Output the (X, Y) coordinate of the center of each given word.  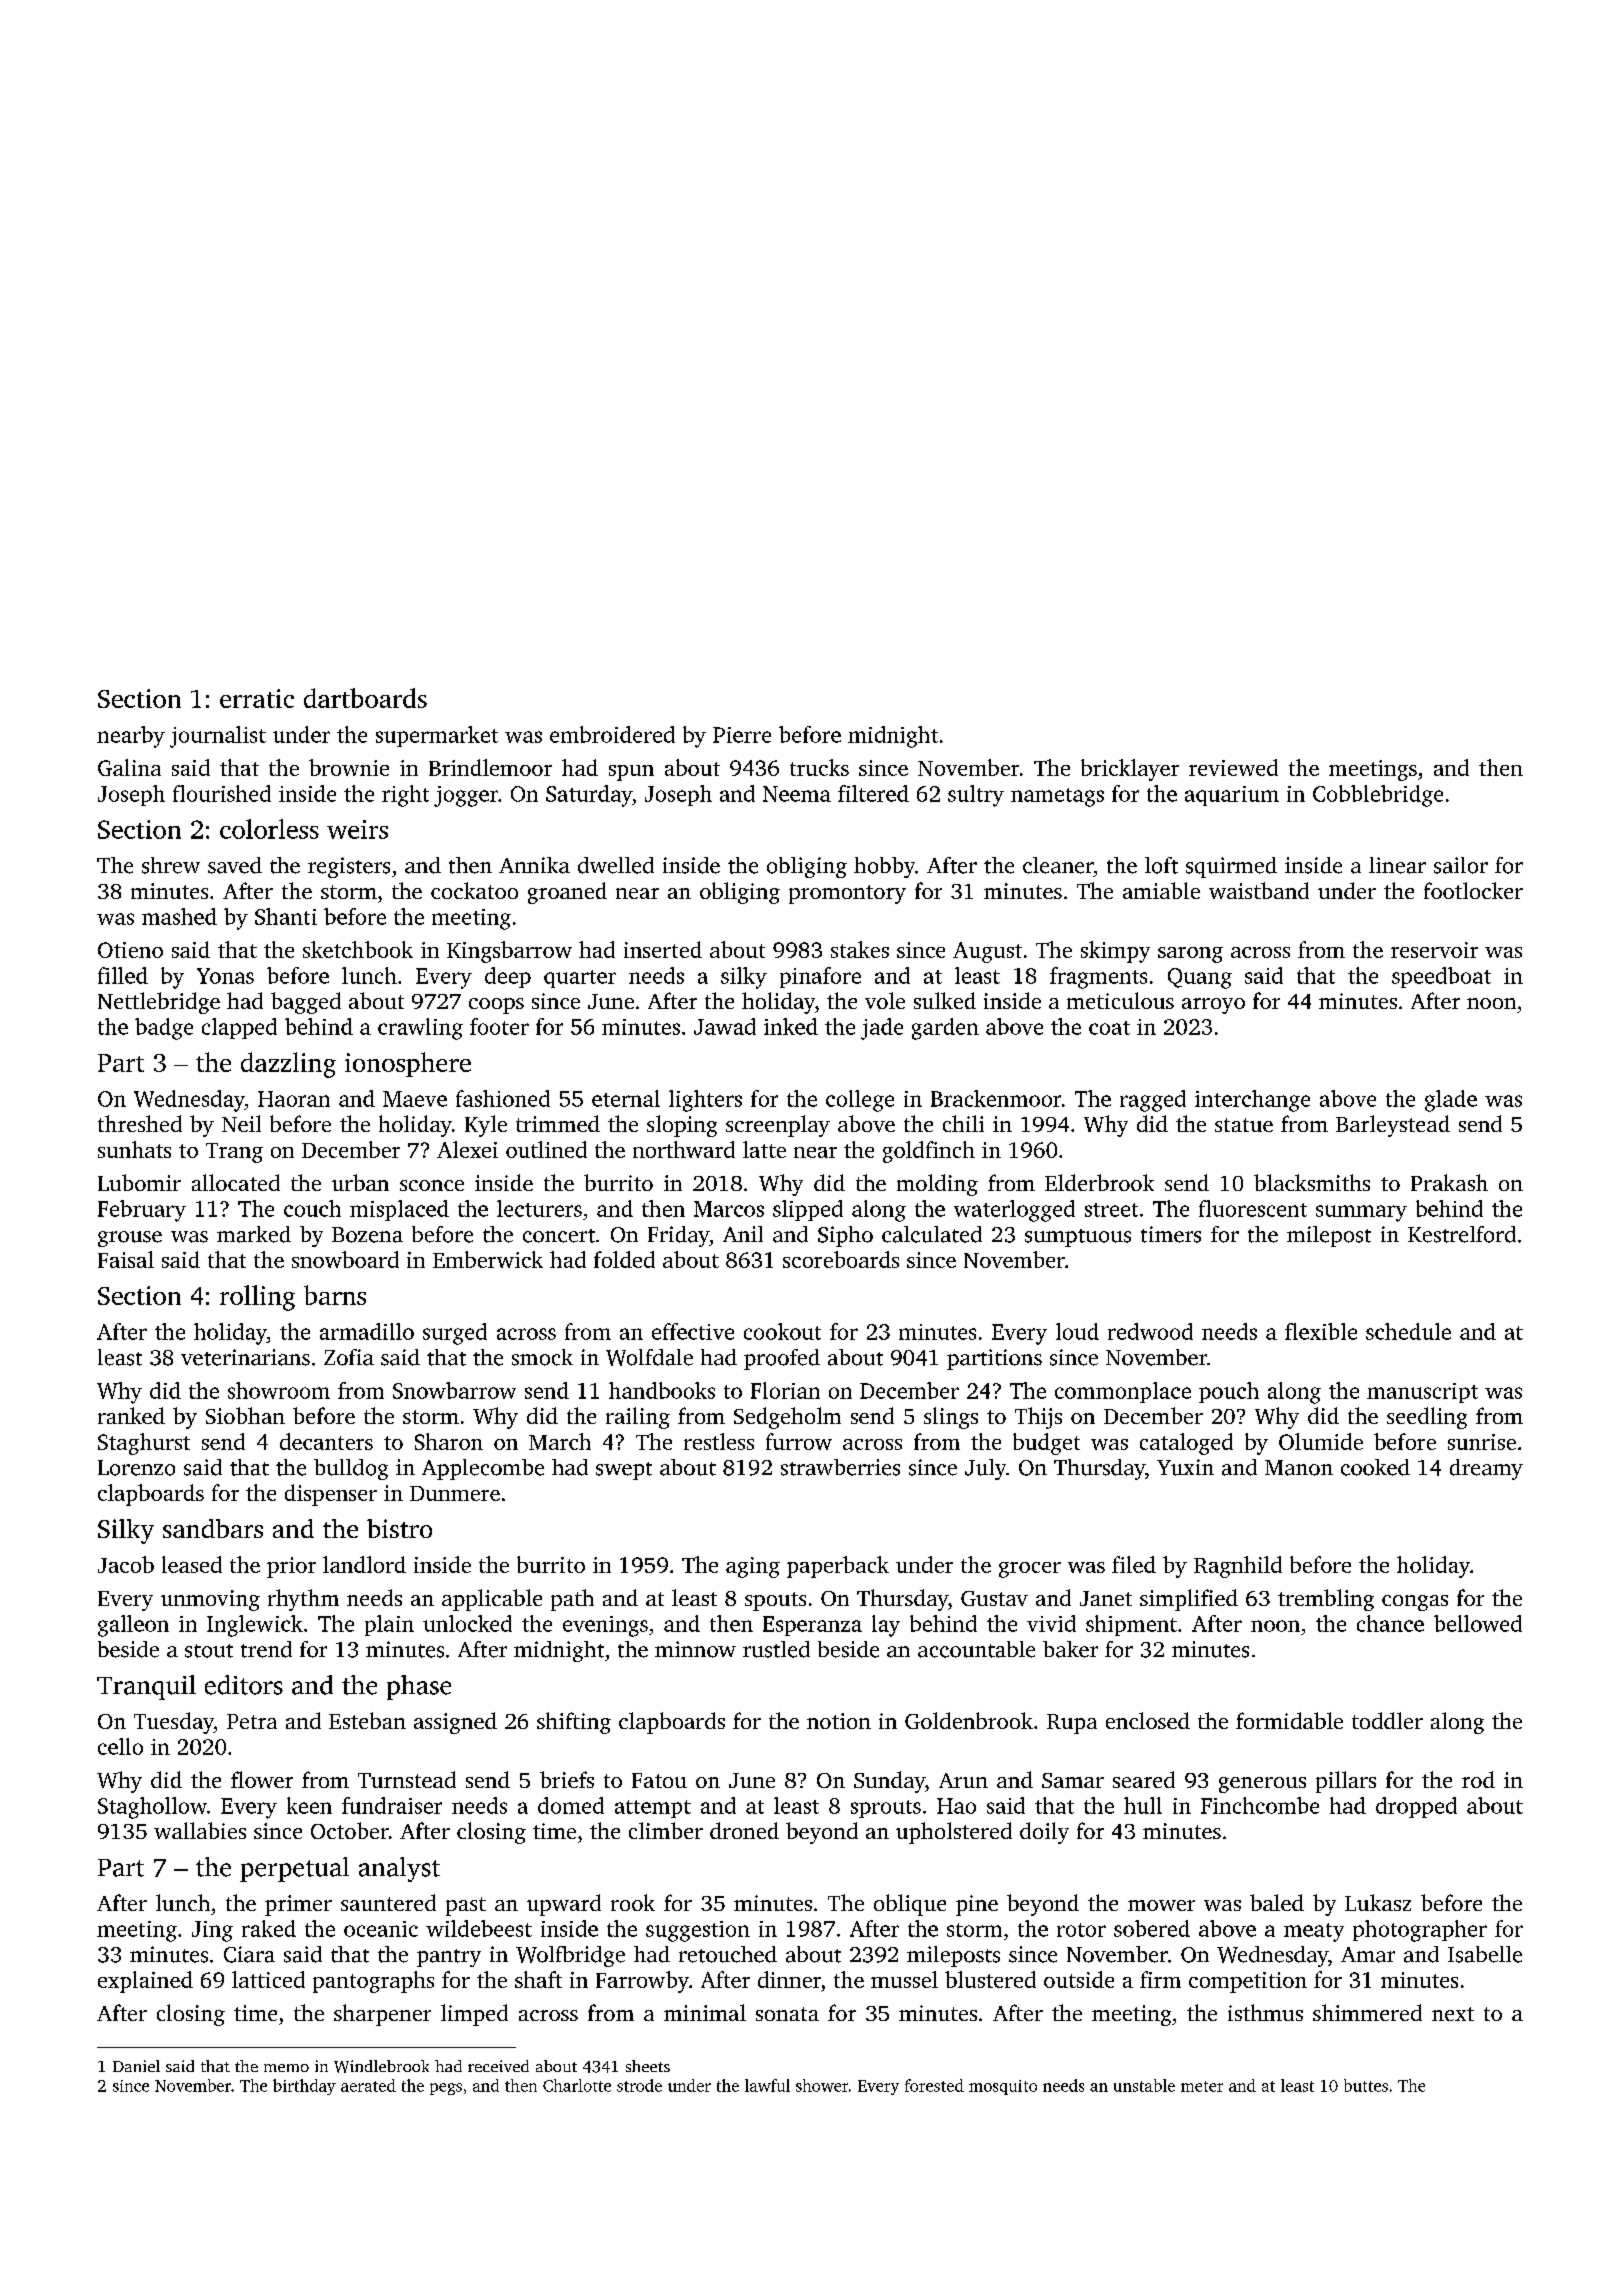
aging (753, 1567)
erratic (257, 698)
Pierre (742, 735)
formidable (1289, 1720)
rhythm (303, 1600)
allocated (236, 1182)
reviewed (1233, 767)
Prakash (1449, 1182)
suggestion (698, 1931)
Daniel (136, 2066)
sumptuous (1078, 1238)
